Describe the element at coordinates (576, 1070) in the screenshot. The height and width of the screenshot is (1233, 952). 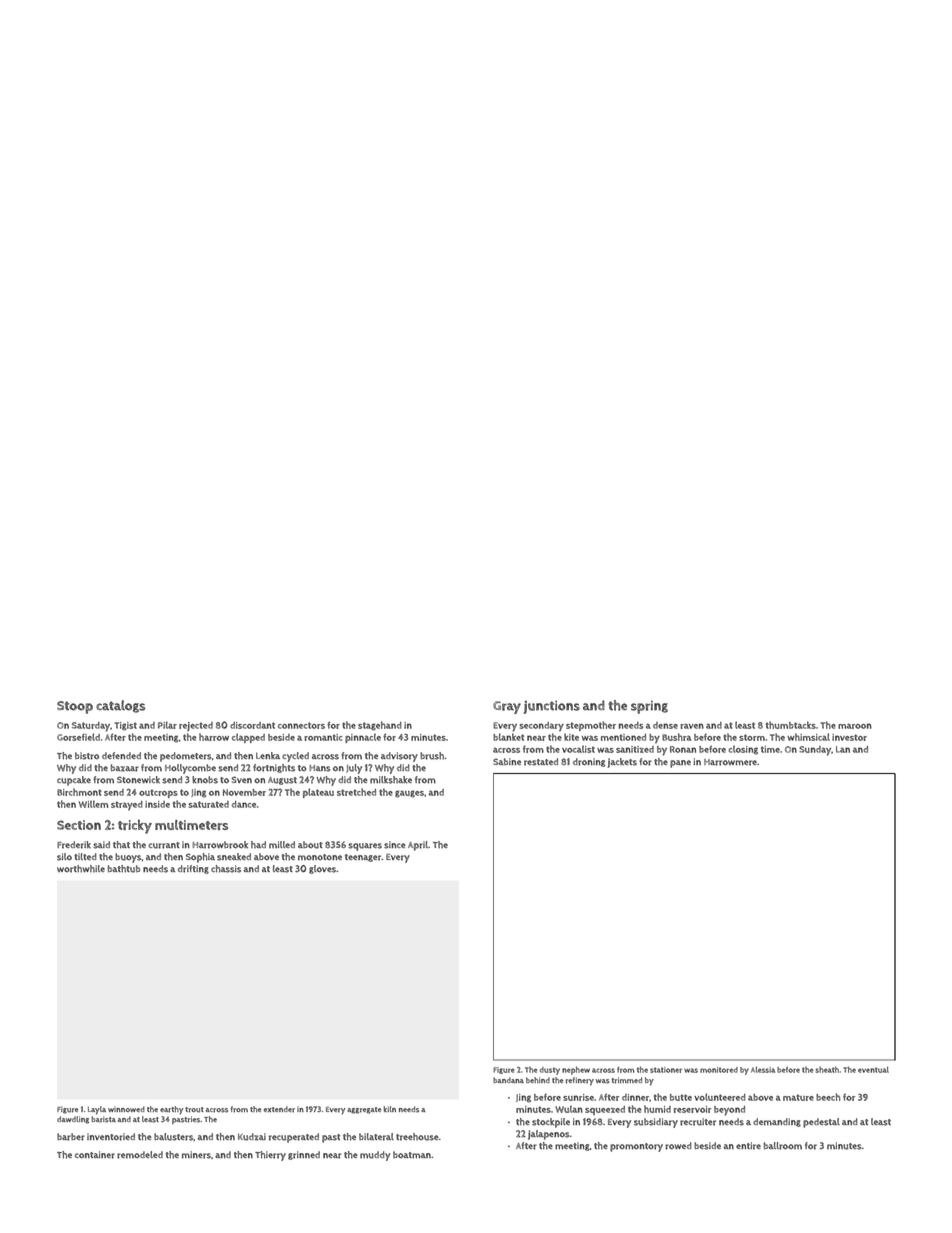
I see `nephew` at that location.
